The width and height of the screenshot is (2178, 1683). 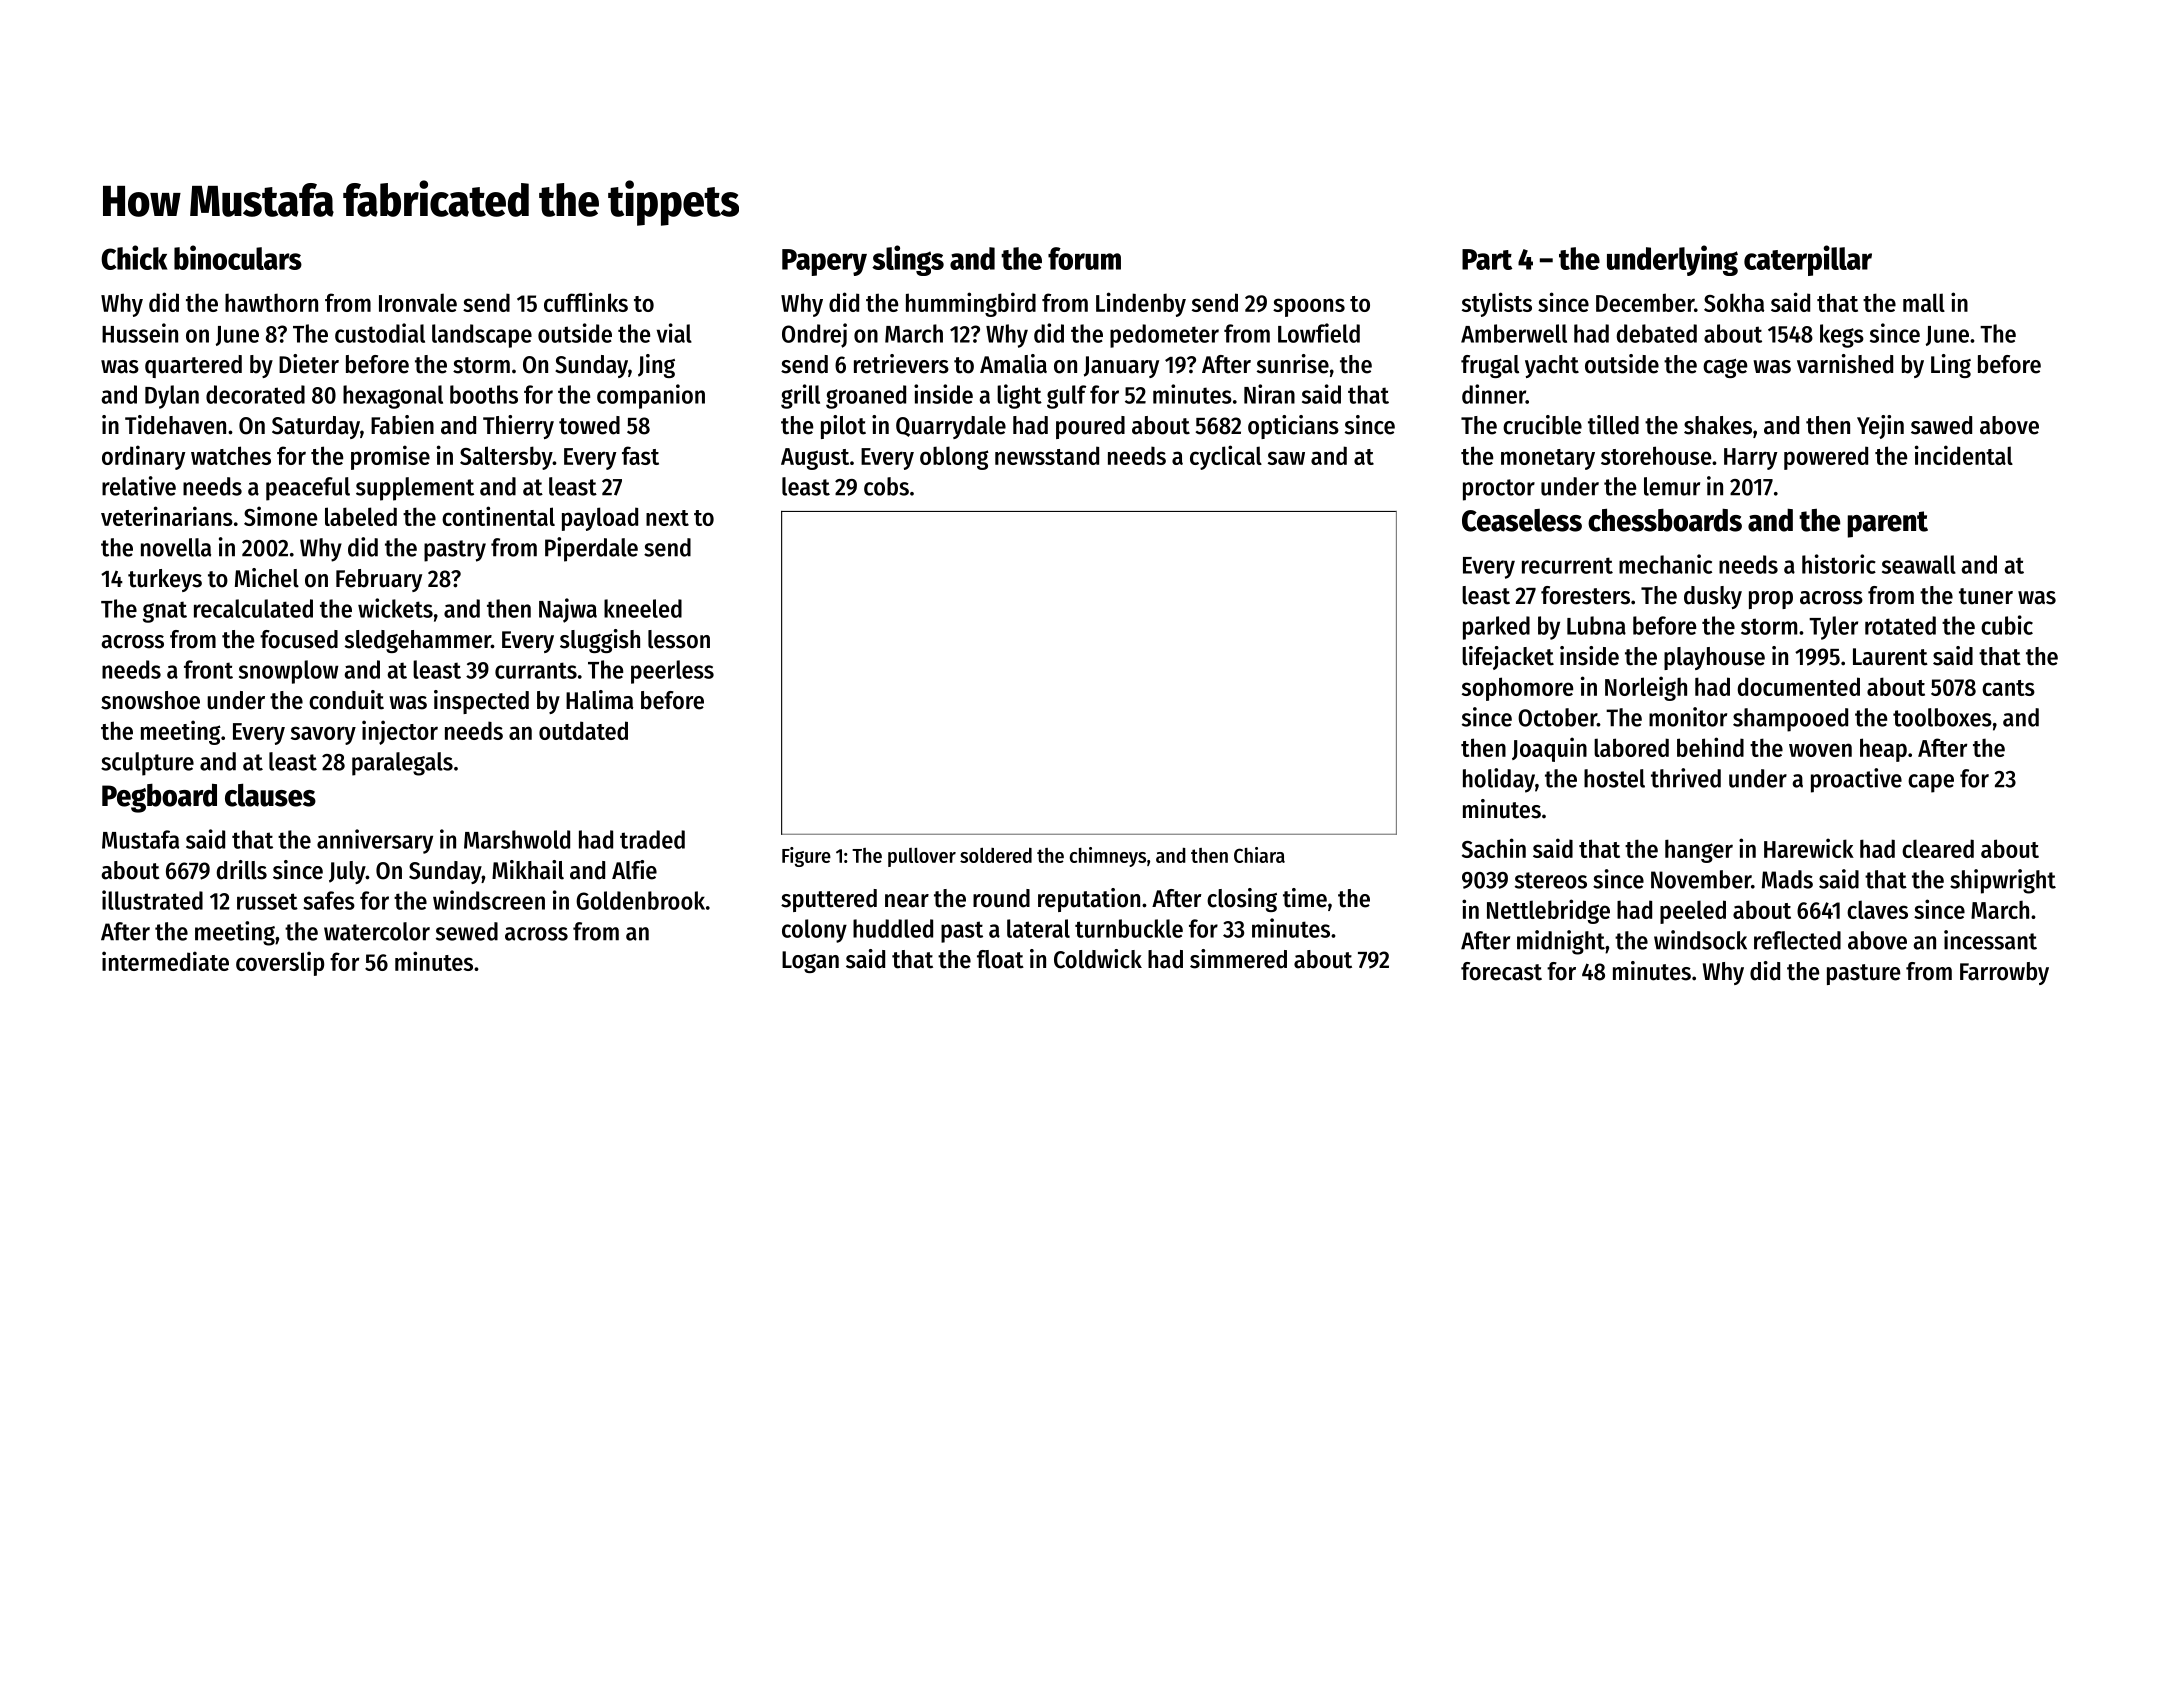 What do you see at coordinates (1808, 260) in the screenshot?
I see `caterpillar` at bounding box center [1808, 260].
